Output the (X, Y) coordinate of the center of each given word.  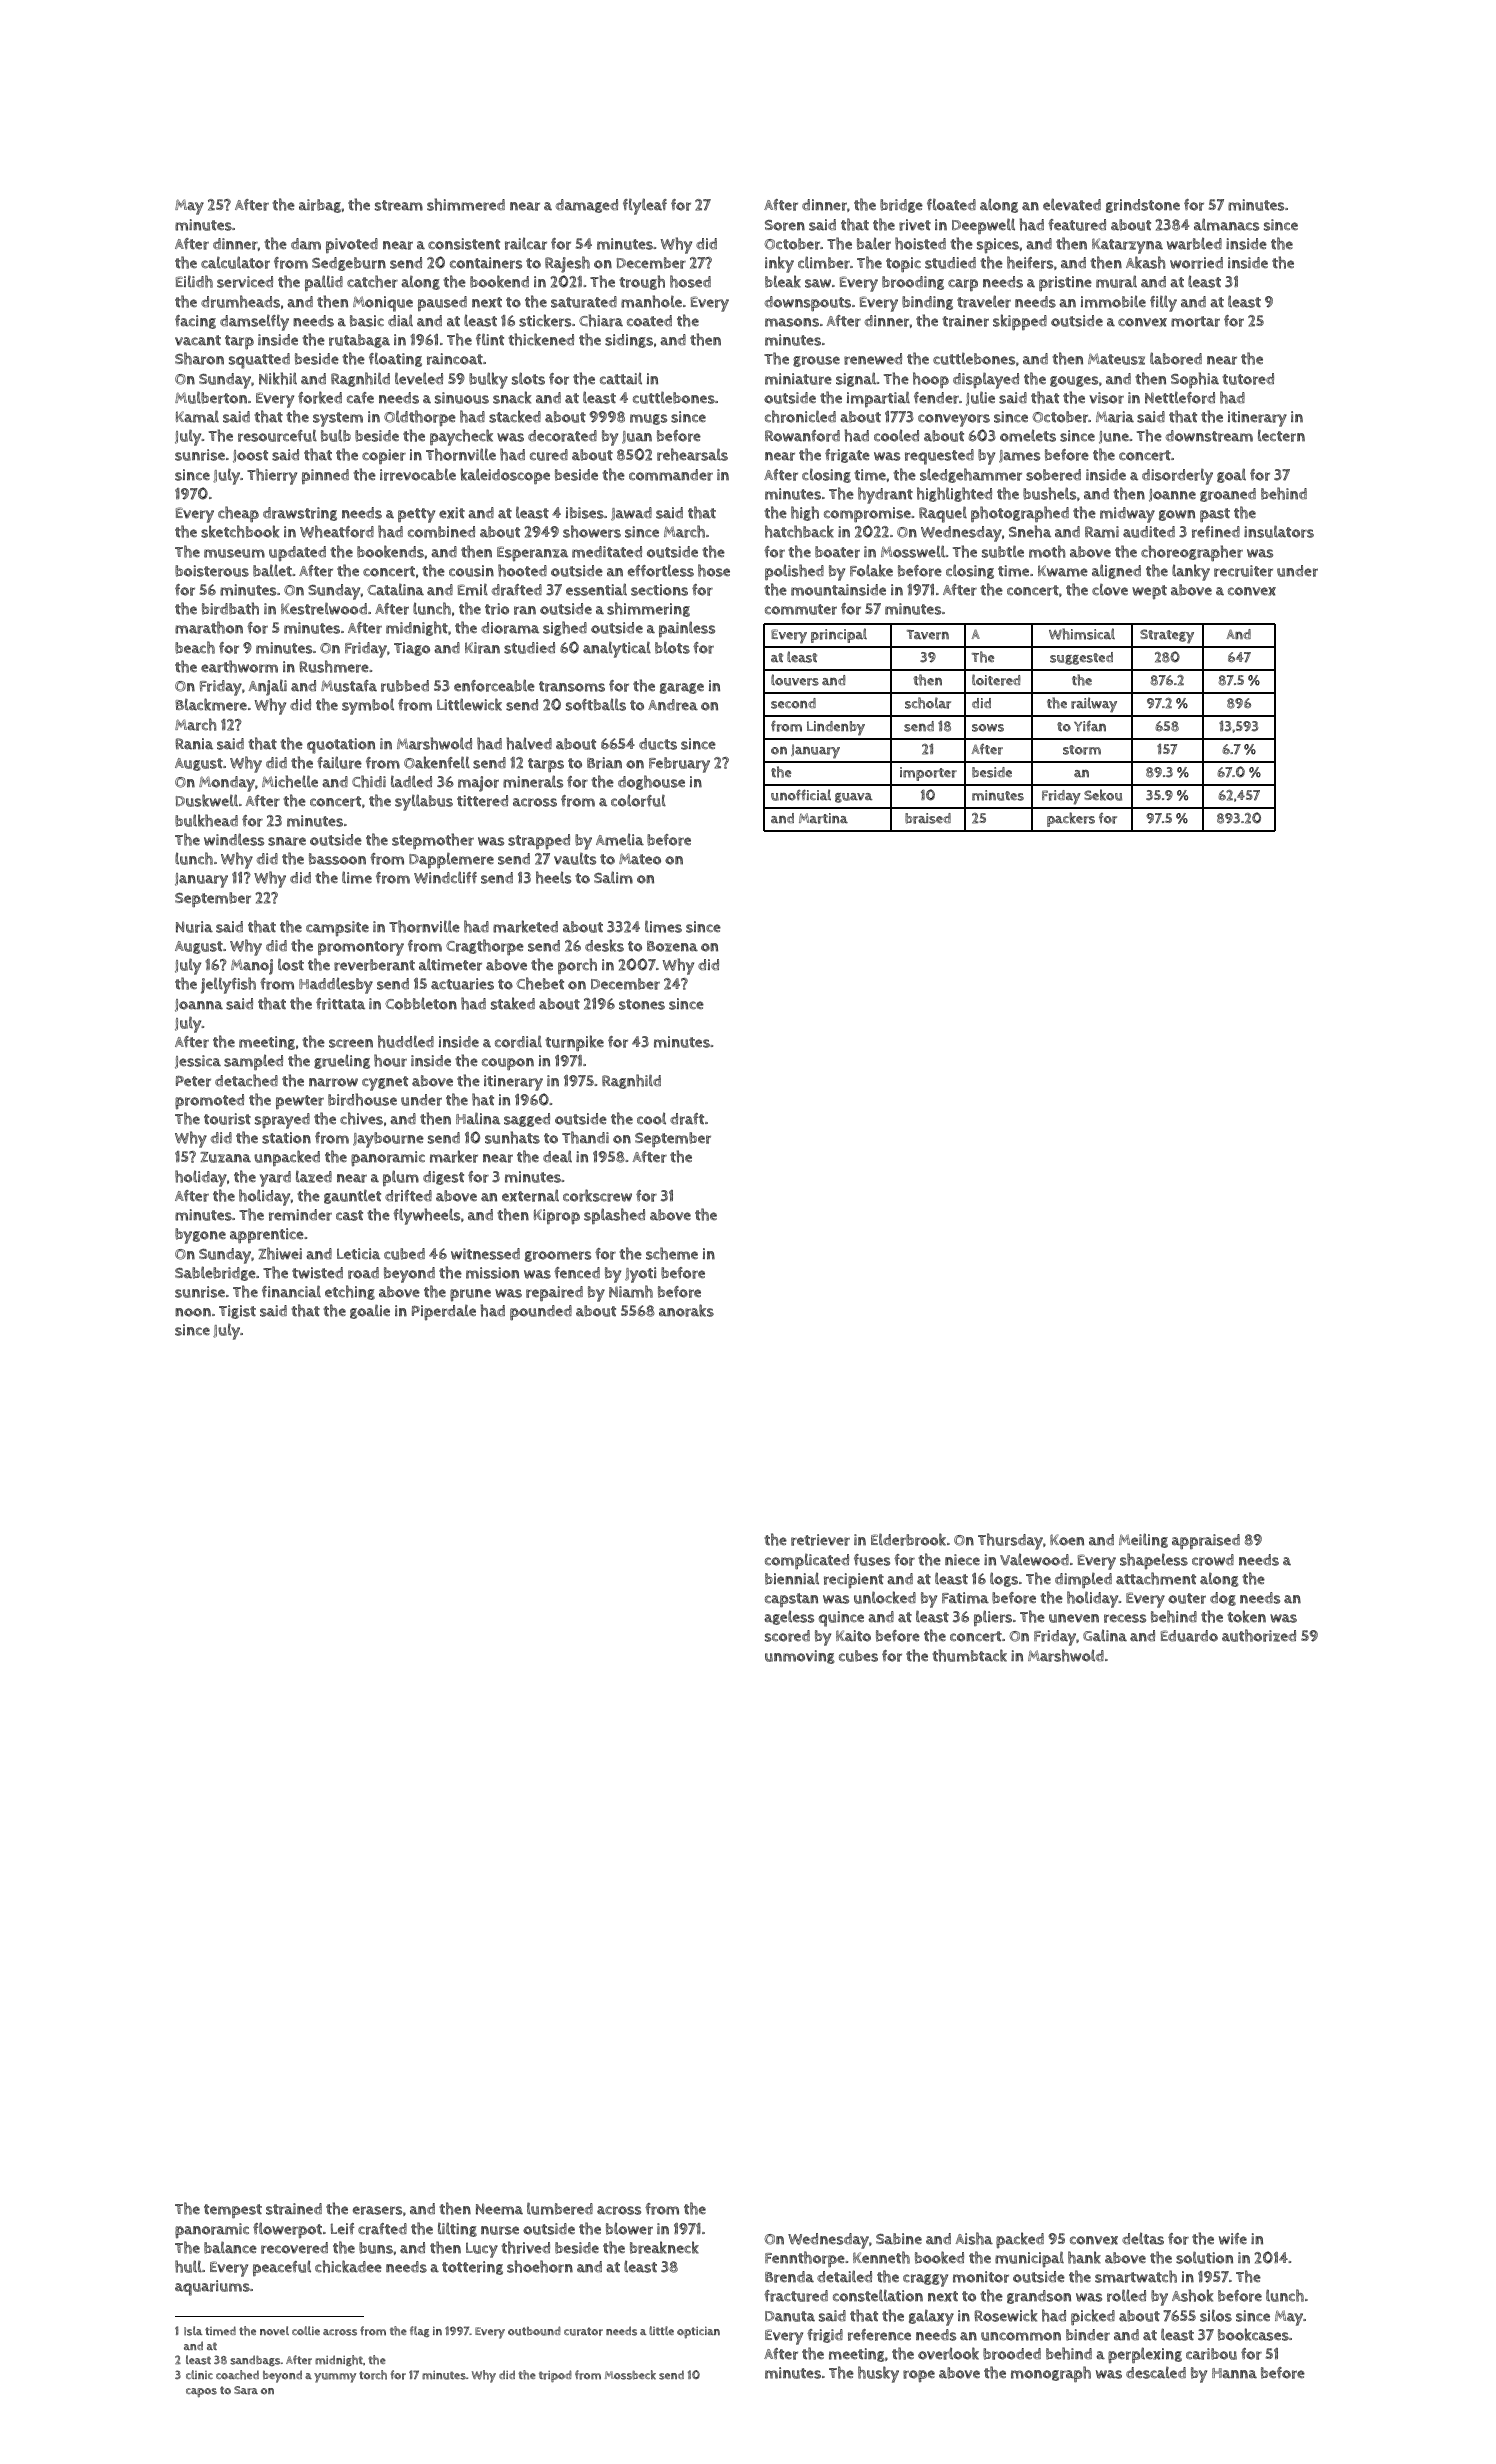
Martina (823, 818)
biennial (792, 1578)
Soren (785, 225)
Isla (193, 2331)
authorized (1259, 1635)
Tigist (237, 1312)
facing (195, 322)
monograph (1051, 2374)
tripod (555, 2376)
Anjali (267, 688)
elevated (1072, 204)
